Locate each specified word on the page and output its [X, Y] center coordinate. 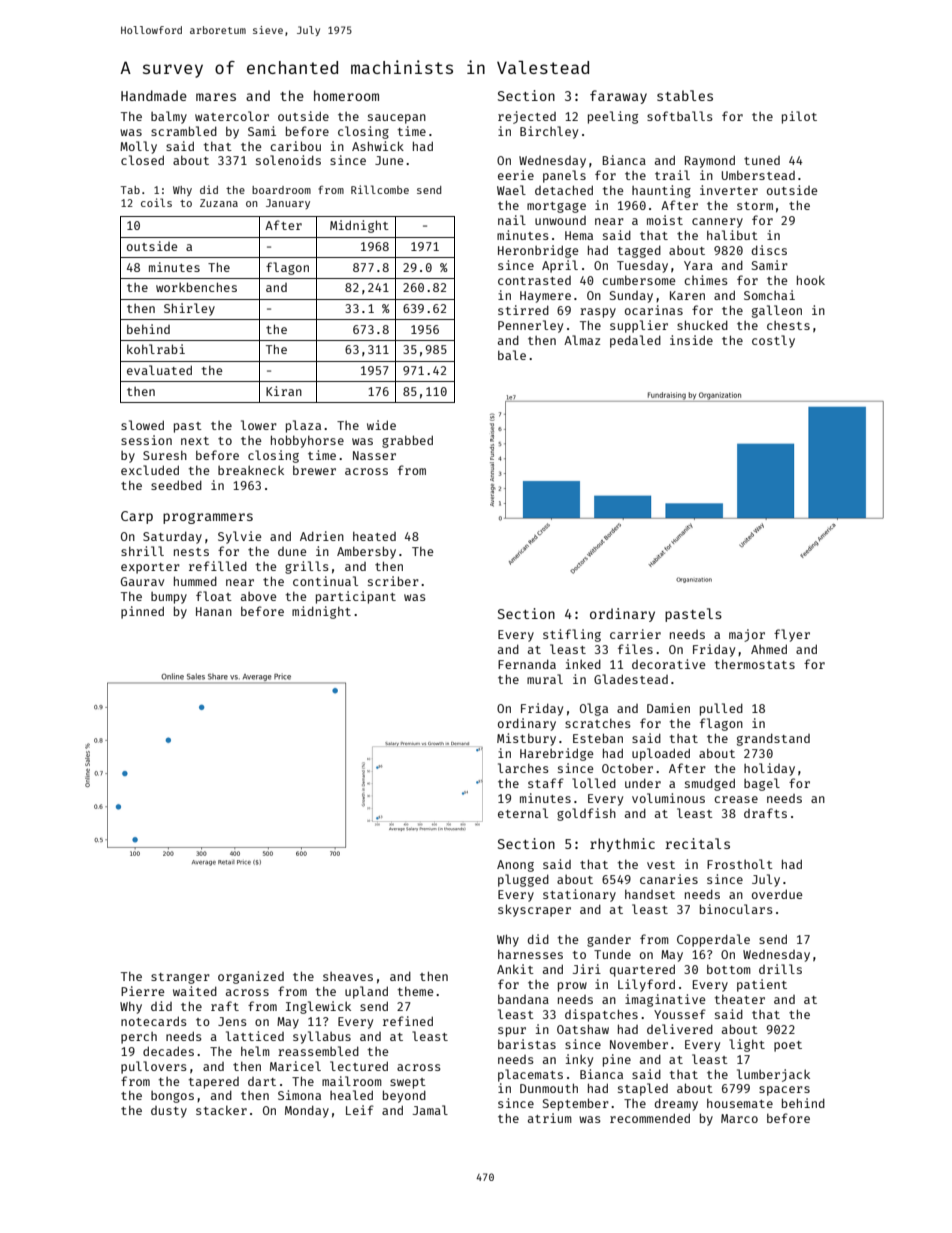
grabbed [407, 441]
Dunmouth [549, 1088]
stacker [221, 1110]
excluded [150, 470]
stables [685, 95]
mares [216, 97]
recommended [650, 1118]
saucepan [397, 119]
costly [773, 341]
